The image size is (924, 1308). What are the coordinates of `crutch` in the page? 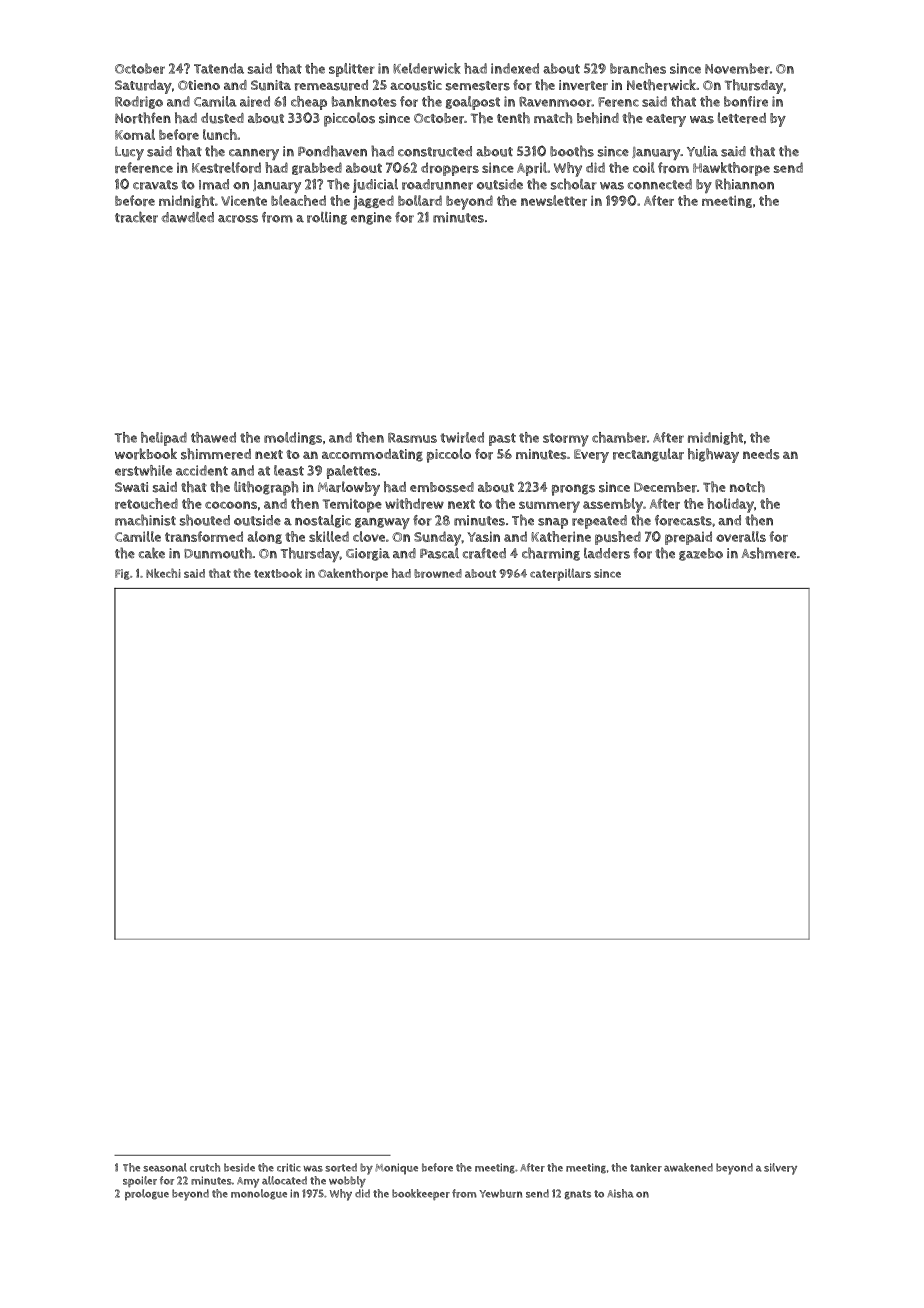 It's located at (205, 1167).
